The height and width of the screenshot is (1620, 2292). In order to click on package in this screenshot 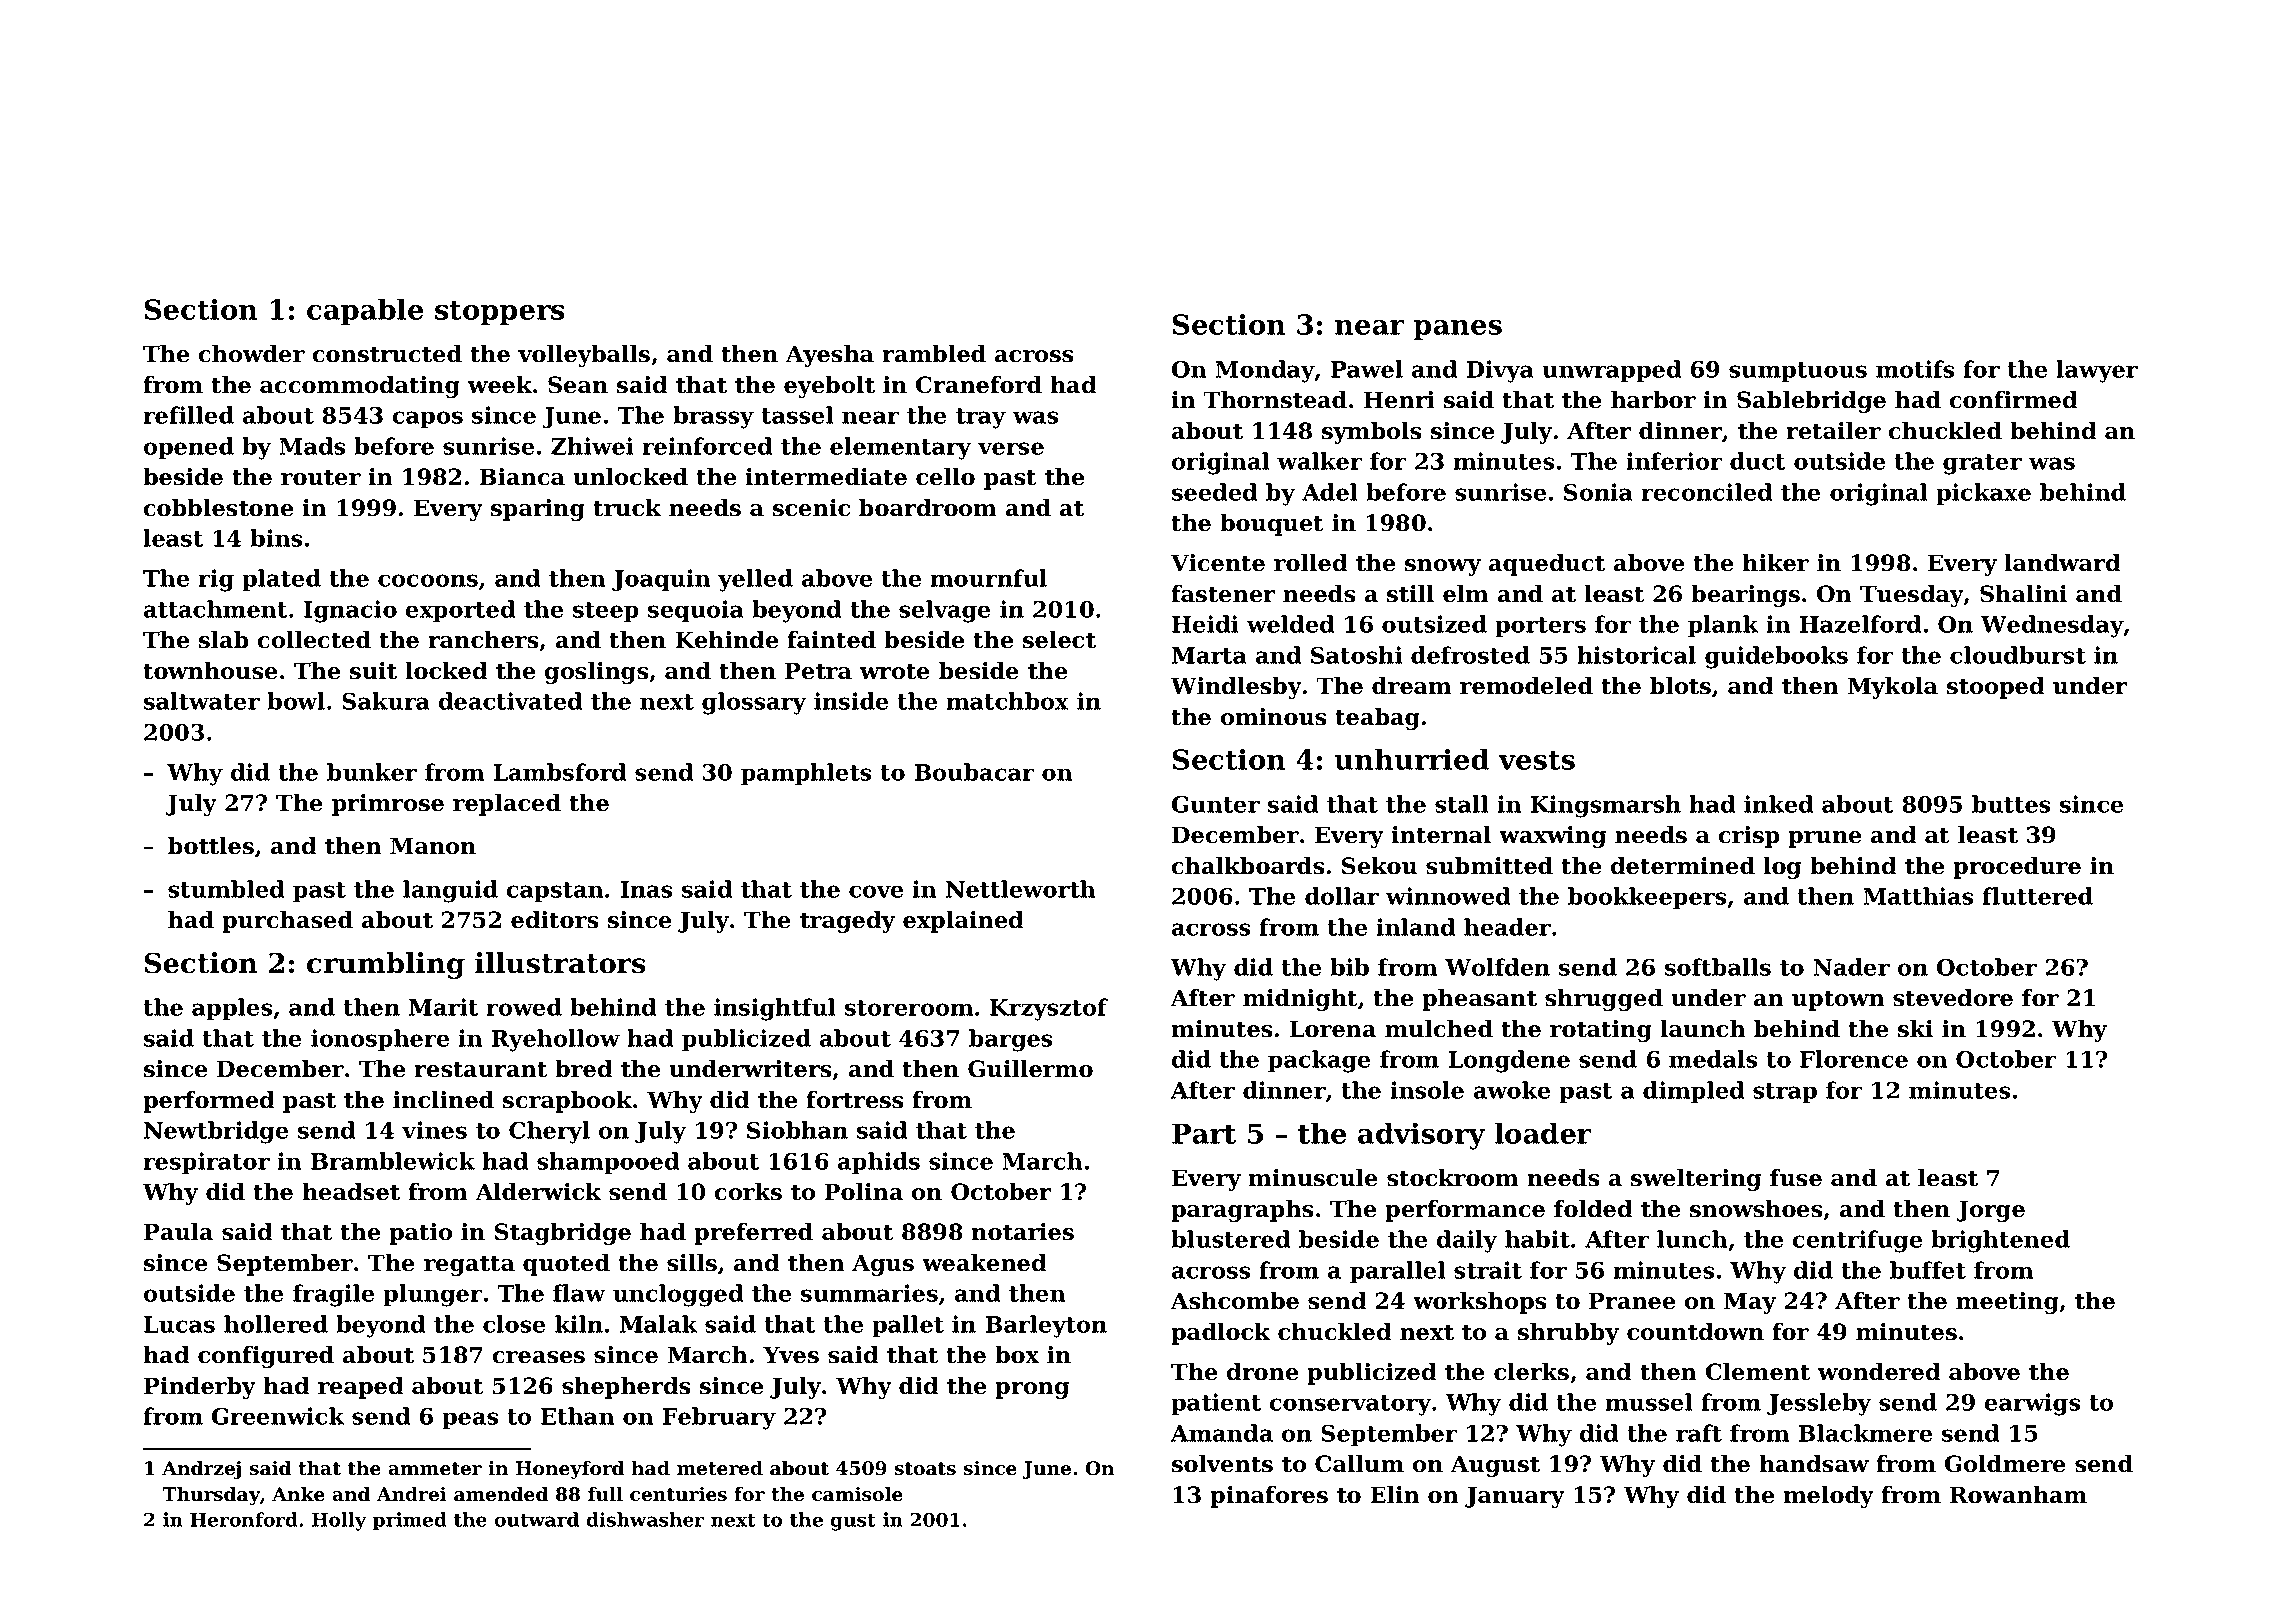, I will do `click(1319, 1061)`.
